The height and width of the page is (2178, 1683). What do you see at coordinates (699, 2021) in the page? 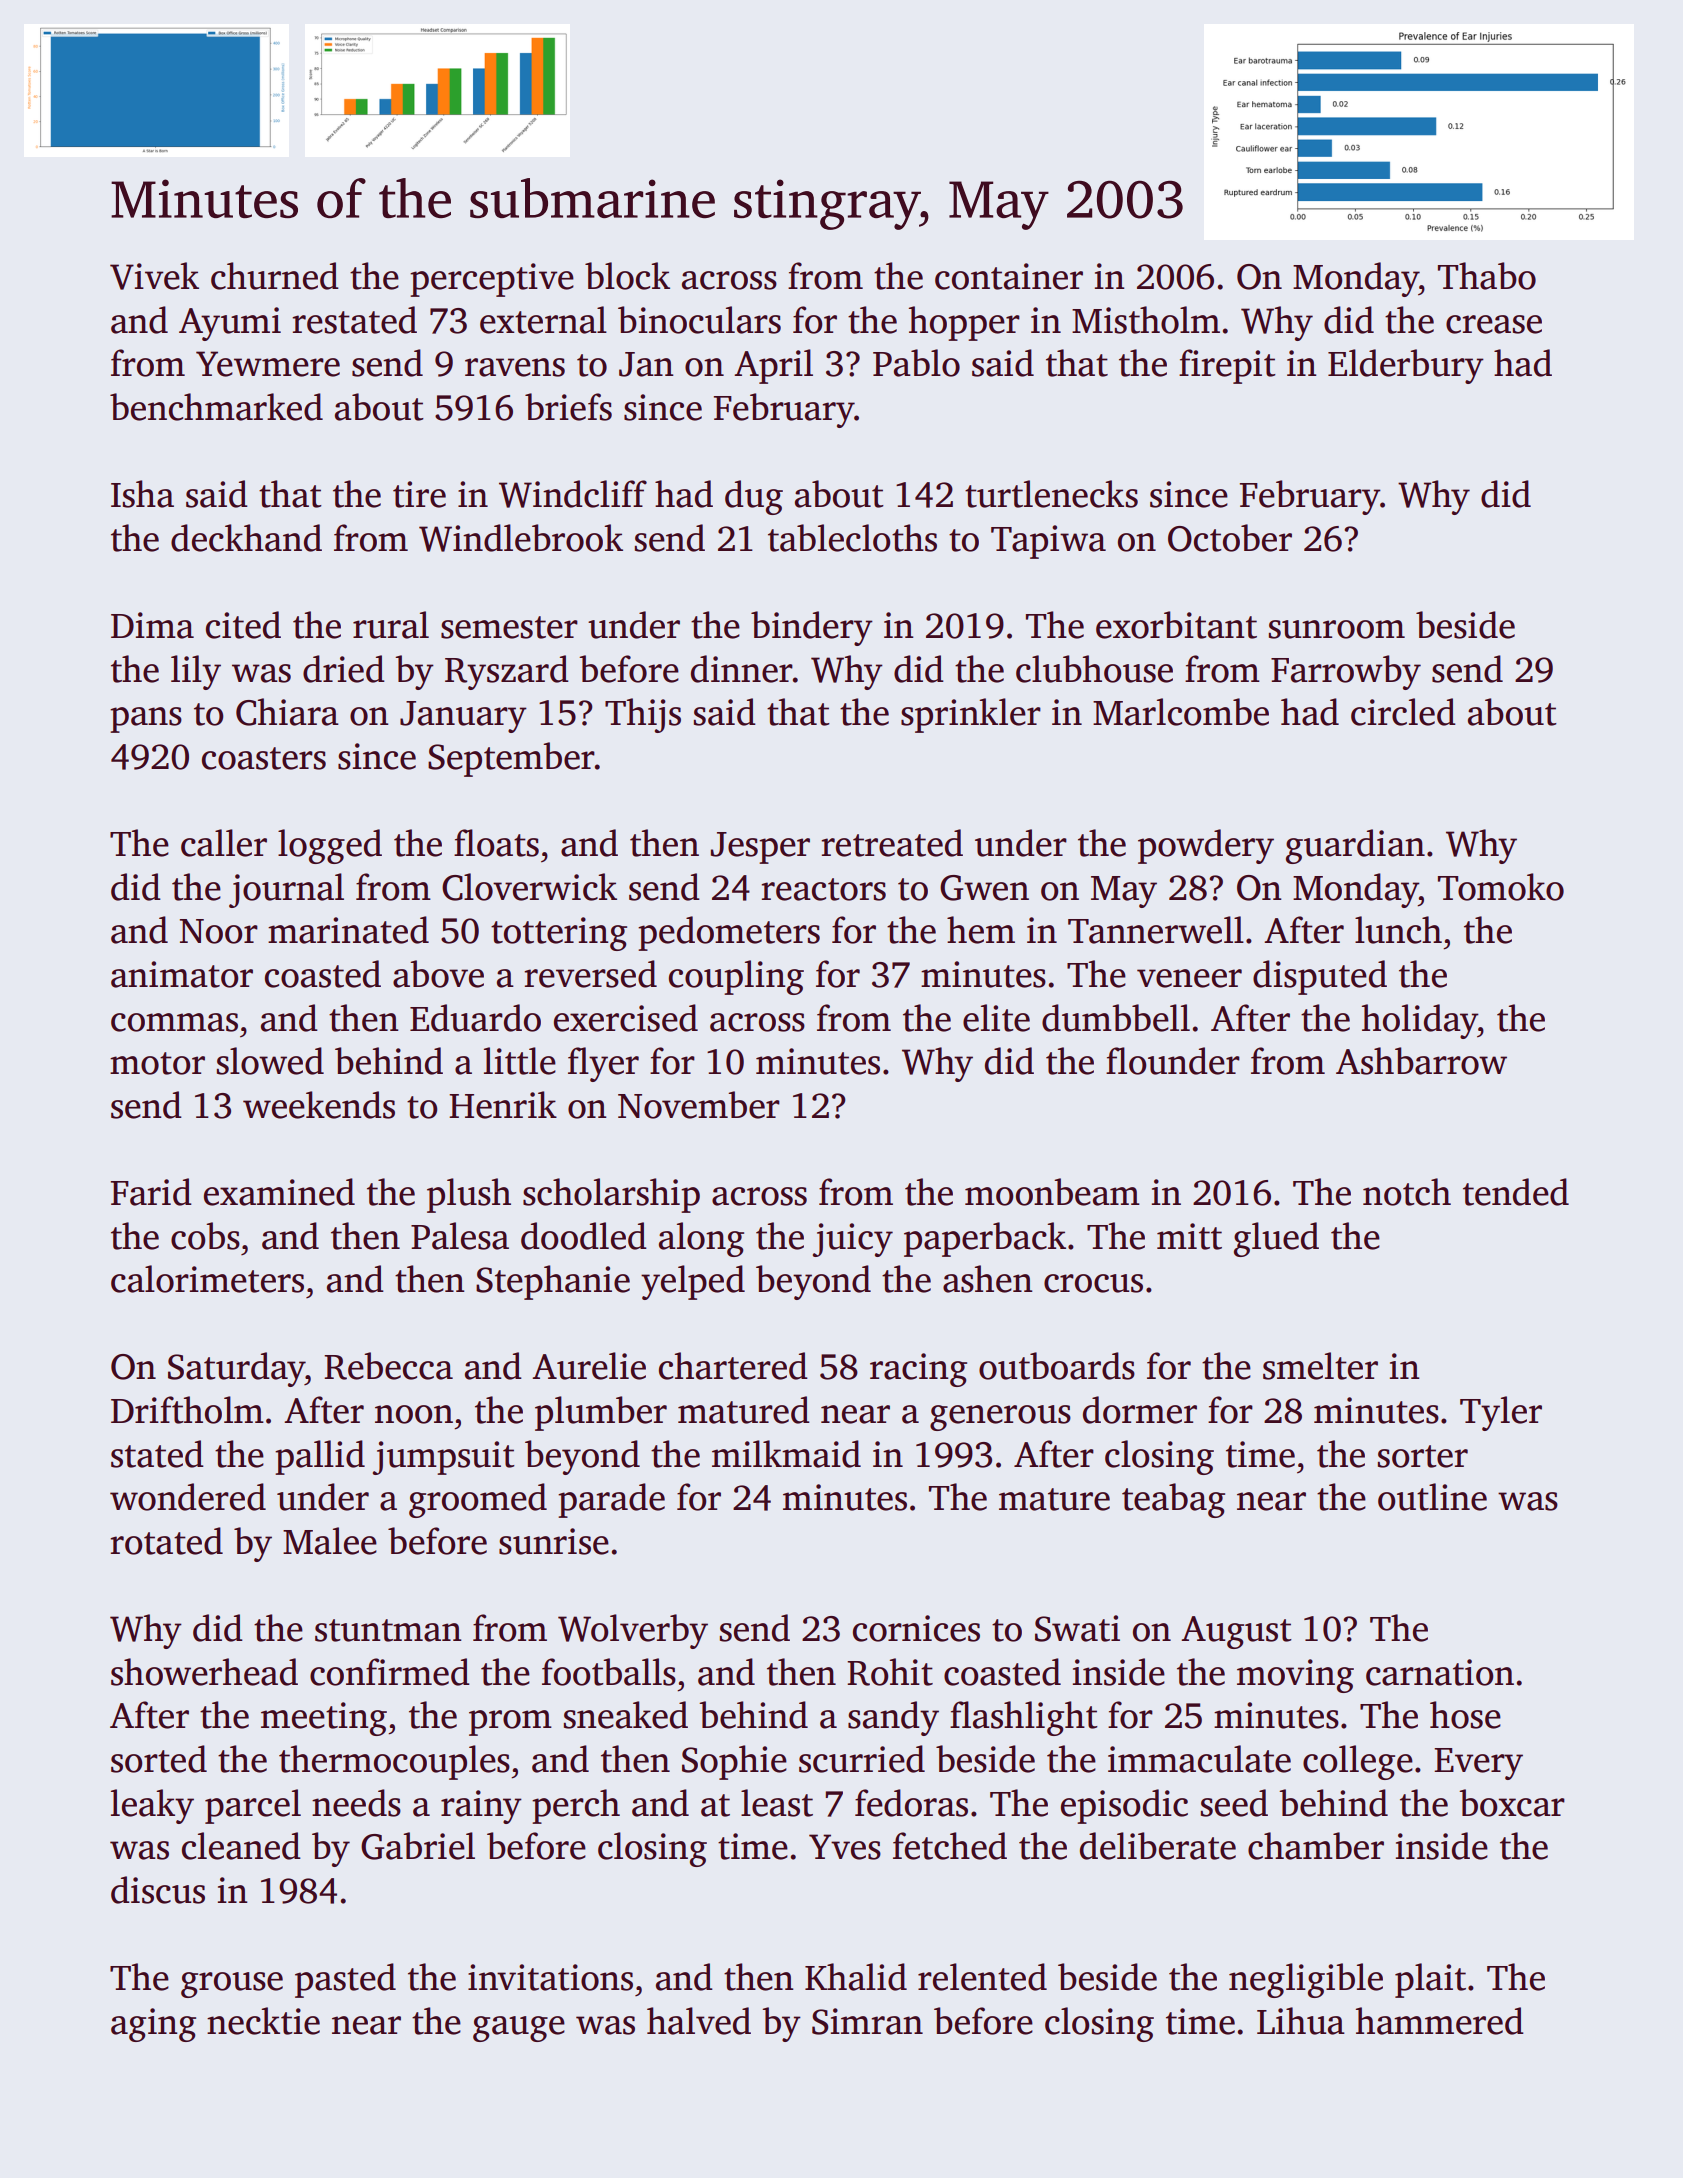
I see `halved` at bounding box center [699, 2021].
